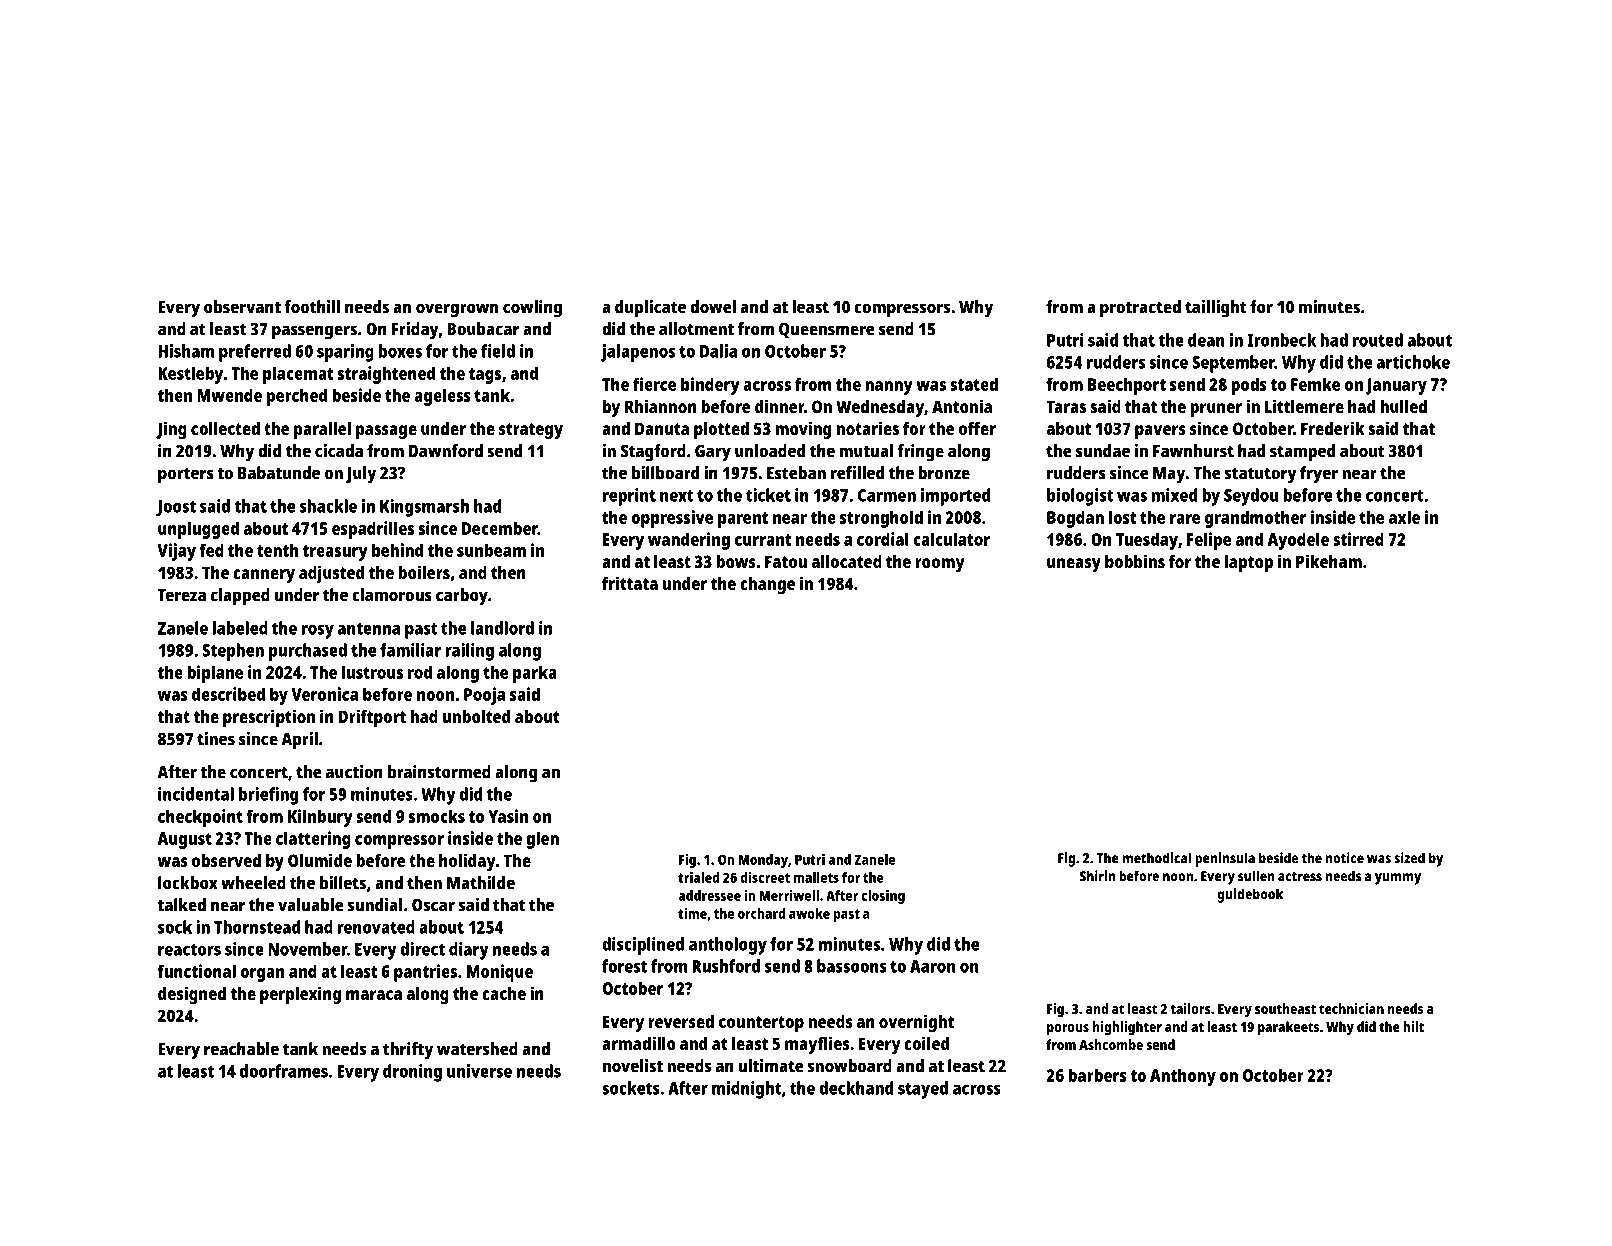  What do you see at coordinates (284, 1071) in the screenshot?
I see `doorframes` at bounding box center [284, 1071].
